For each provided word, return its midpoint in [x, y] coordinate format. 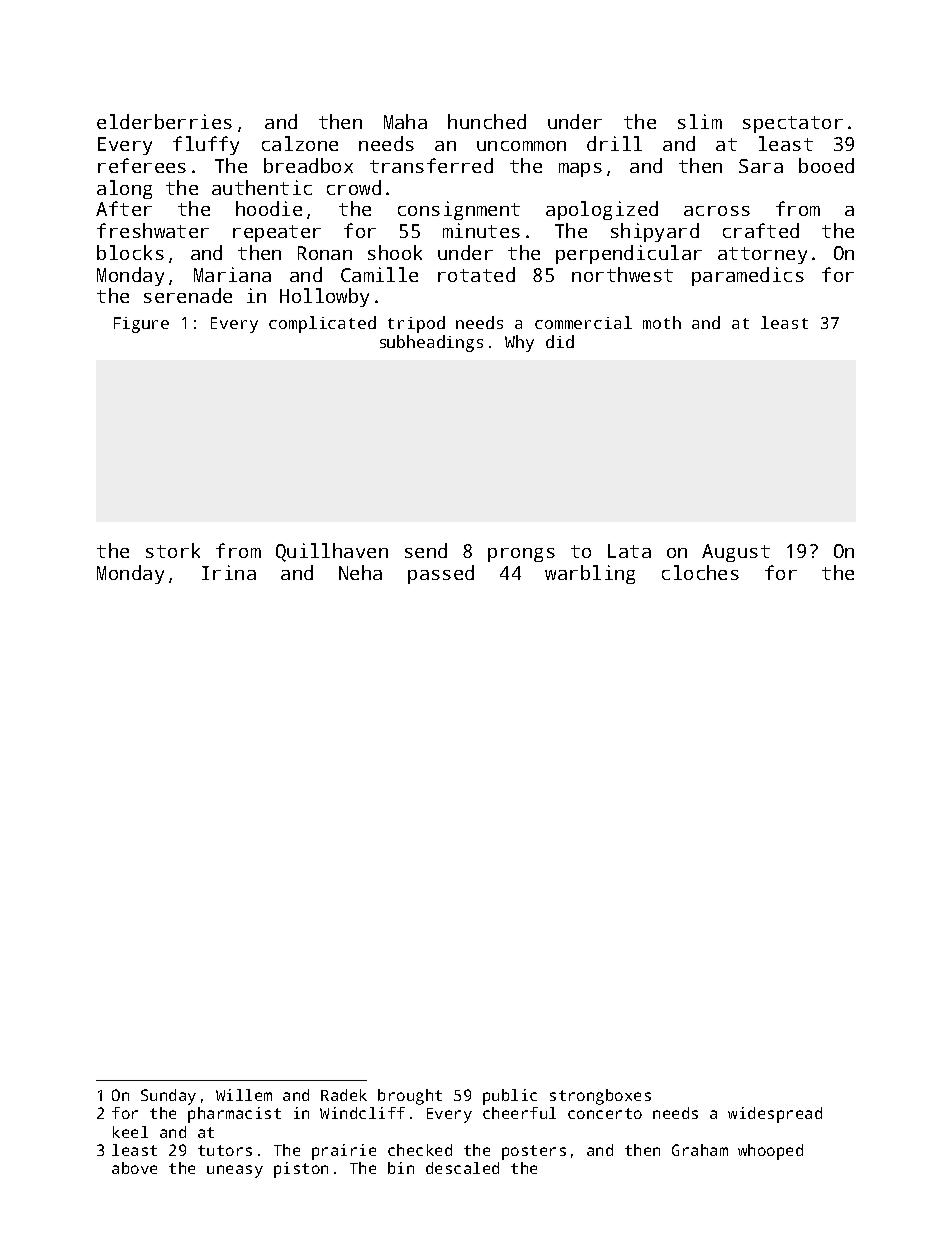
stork [173, 550]
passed [441, 574]
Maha [405, 121]
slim [700, 121]
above [134, 1168]
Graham [700, 1150]
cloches [700, 572]
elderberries [164, 121]
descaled [462, 1168]
